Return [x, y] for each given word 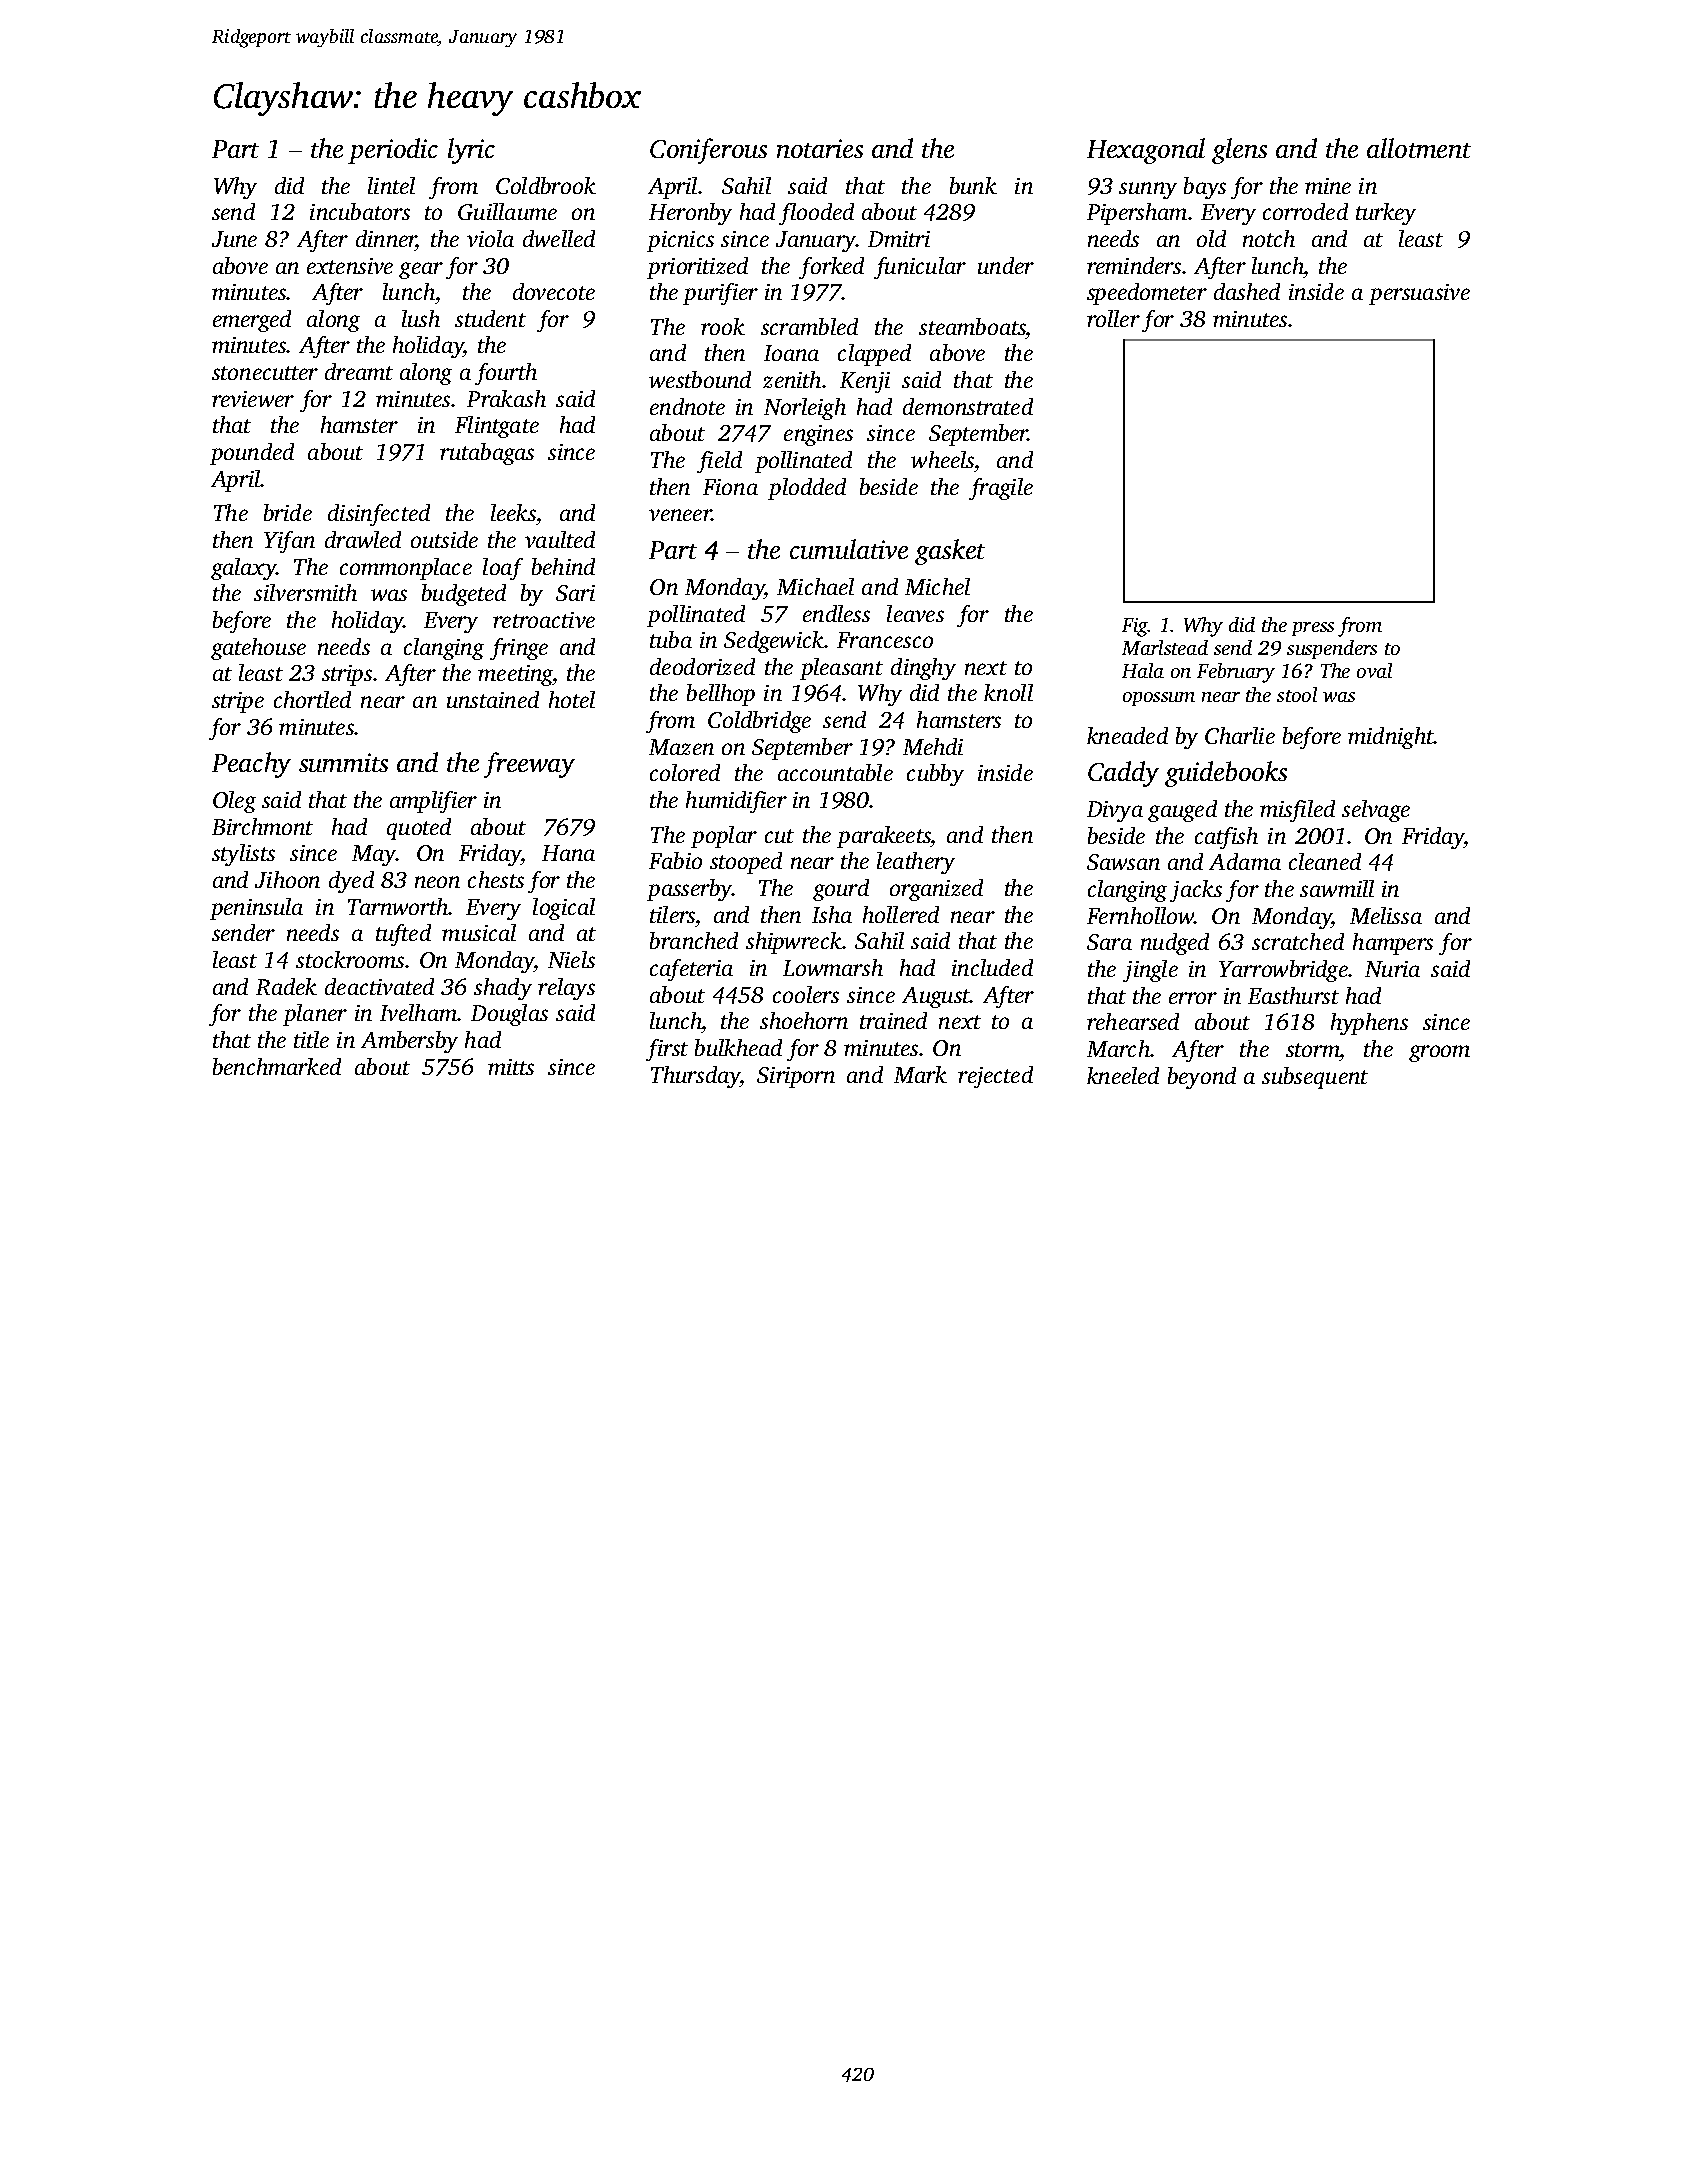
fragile [1001, 489]
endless [836, 613]
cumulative [849, 549]
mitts [511, 1067]
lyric [471, 151]
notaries [820, 148]
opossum [1159, 699]
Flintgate [497, 427]
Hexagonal [1146, 151]
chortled [312, 699]
